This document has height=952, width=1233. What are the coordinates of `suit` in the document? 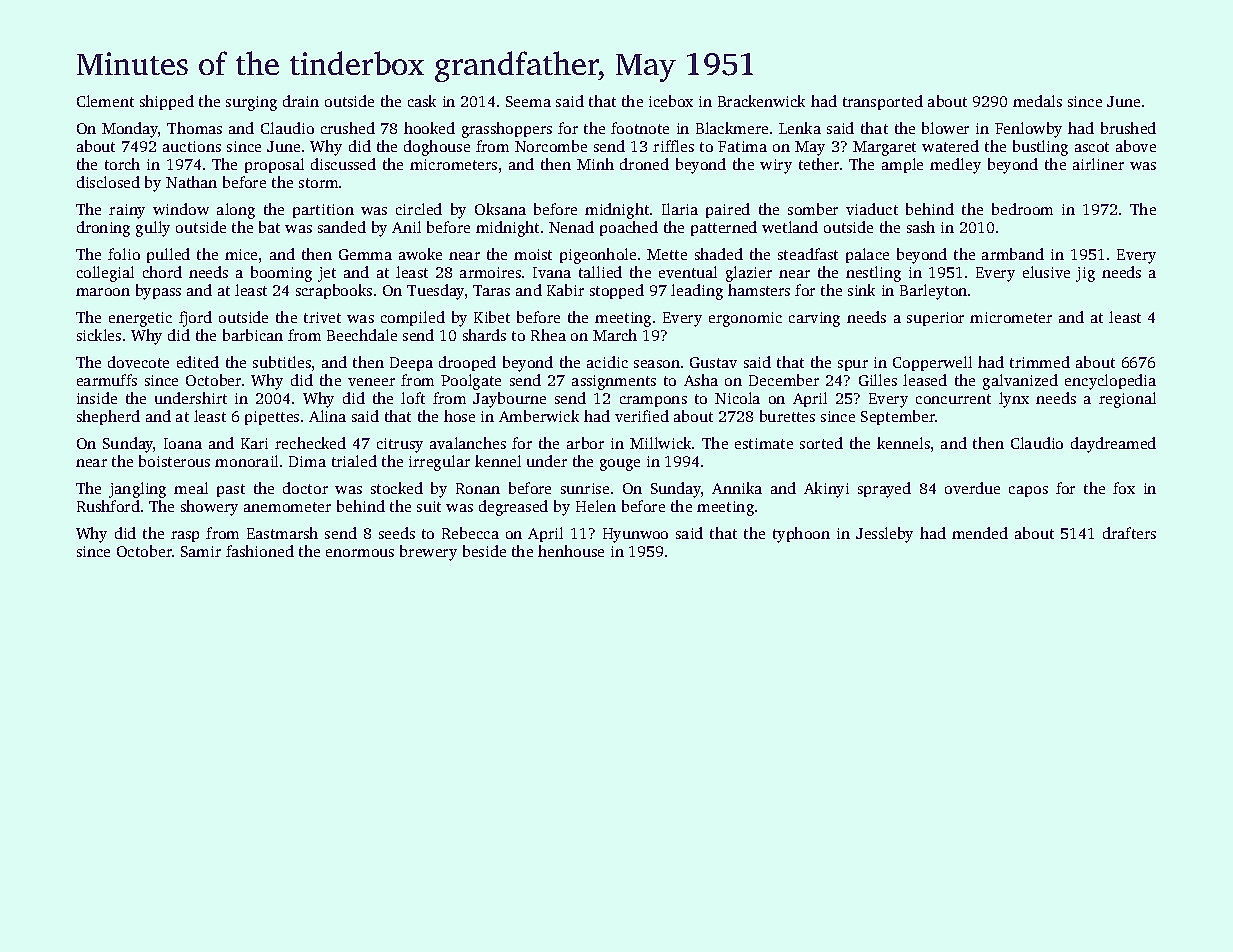 It's located at (429, 506).
